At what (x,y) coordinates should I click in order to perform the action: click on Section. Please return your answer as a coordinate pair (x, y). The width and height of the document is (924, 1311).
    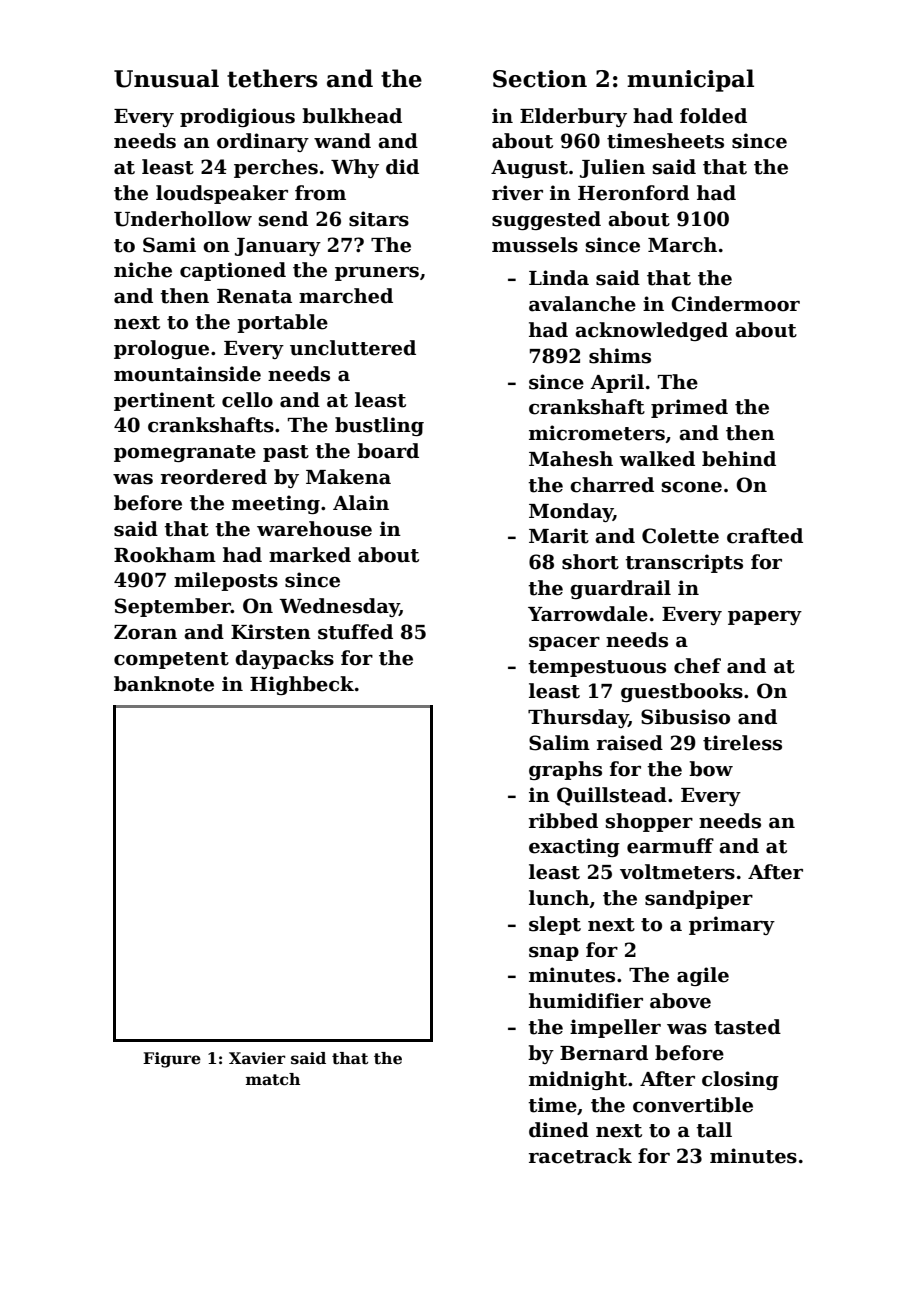
    Looking at the image, I should click on (540, 79).
